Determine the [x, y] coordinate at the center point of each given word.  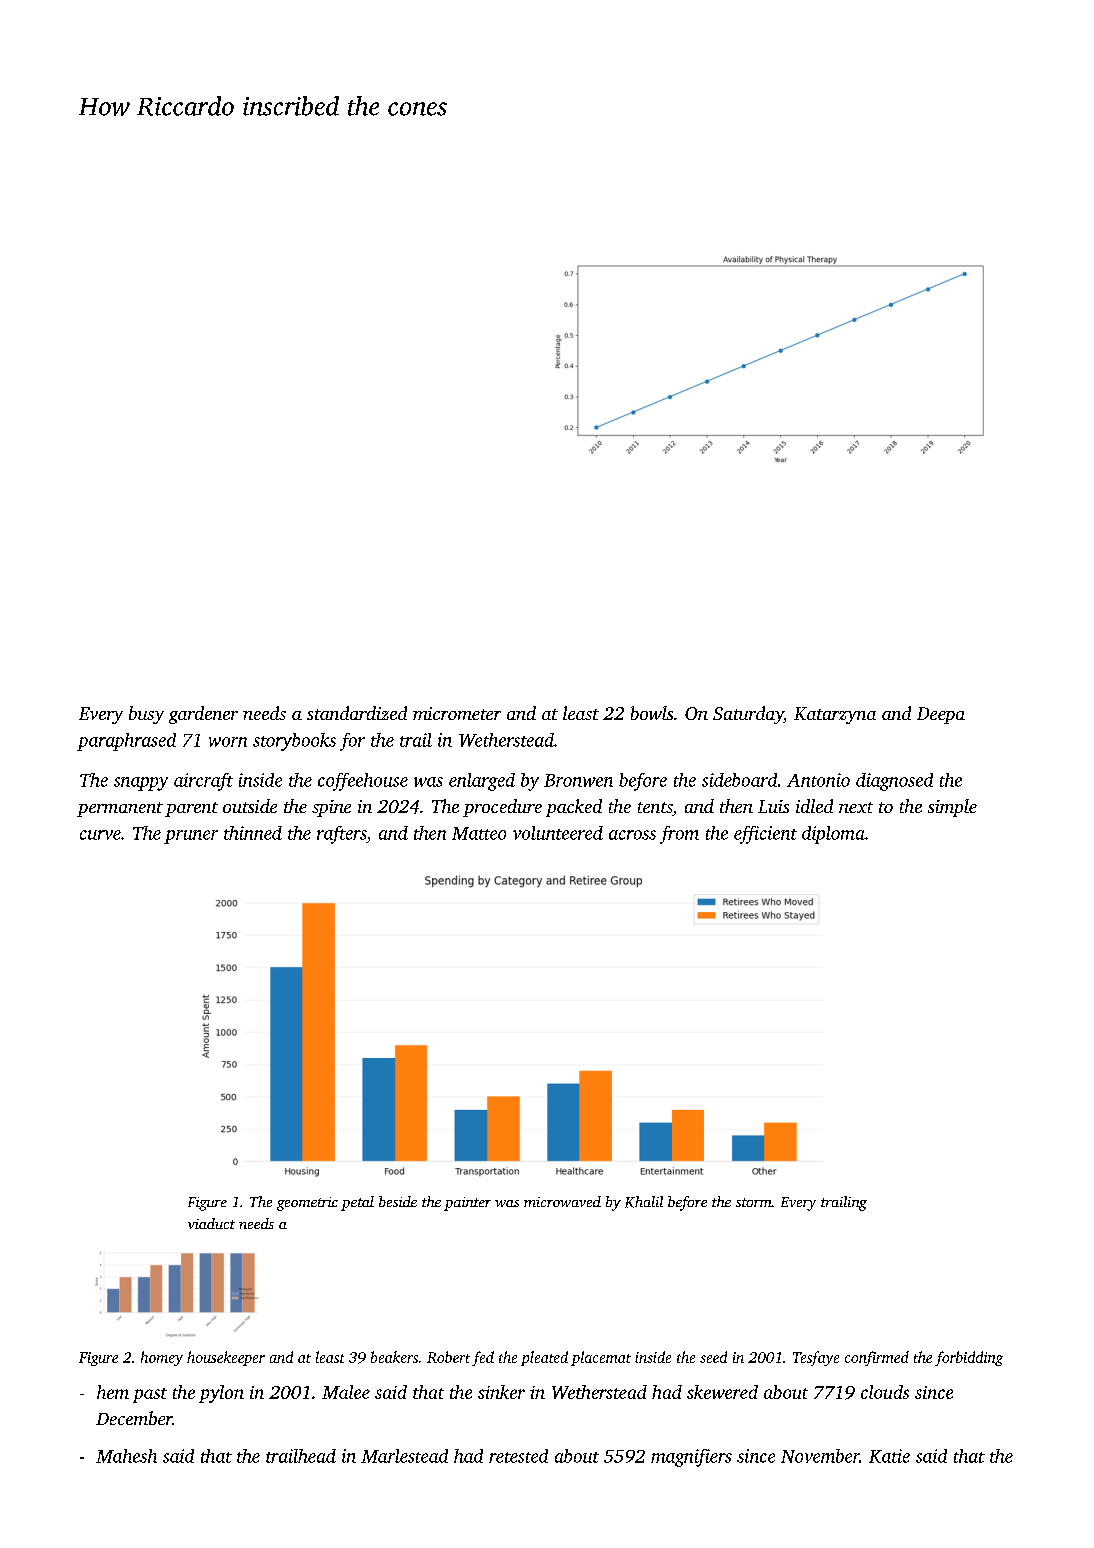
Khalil [644, 1202]
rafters [341, 835]
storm [754, 1202]
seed [713, 1357]
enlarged [482, 782]
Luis [773, 806]
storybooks [294, 742]
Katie [889, 1456]
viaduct [211, 1223]
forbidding [969, 1358]
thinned [253, 833]
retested [518, 1456]
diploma [833, 835]
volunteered [558, 833]
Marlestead [404, 1456]
